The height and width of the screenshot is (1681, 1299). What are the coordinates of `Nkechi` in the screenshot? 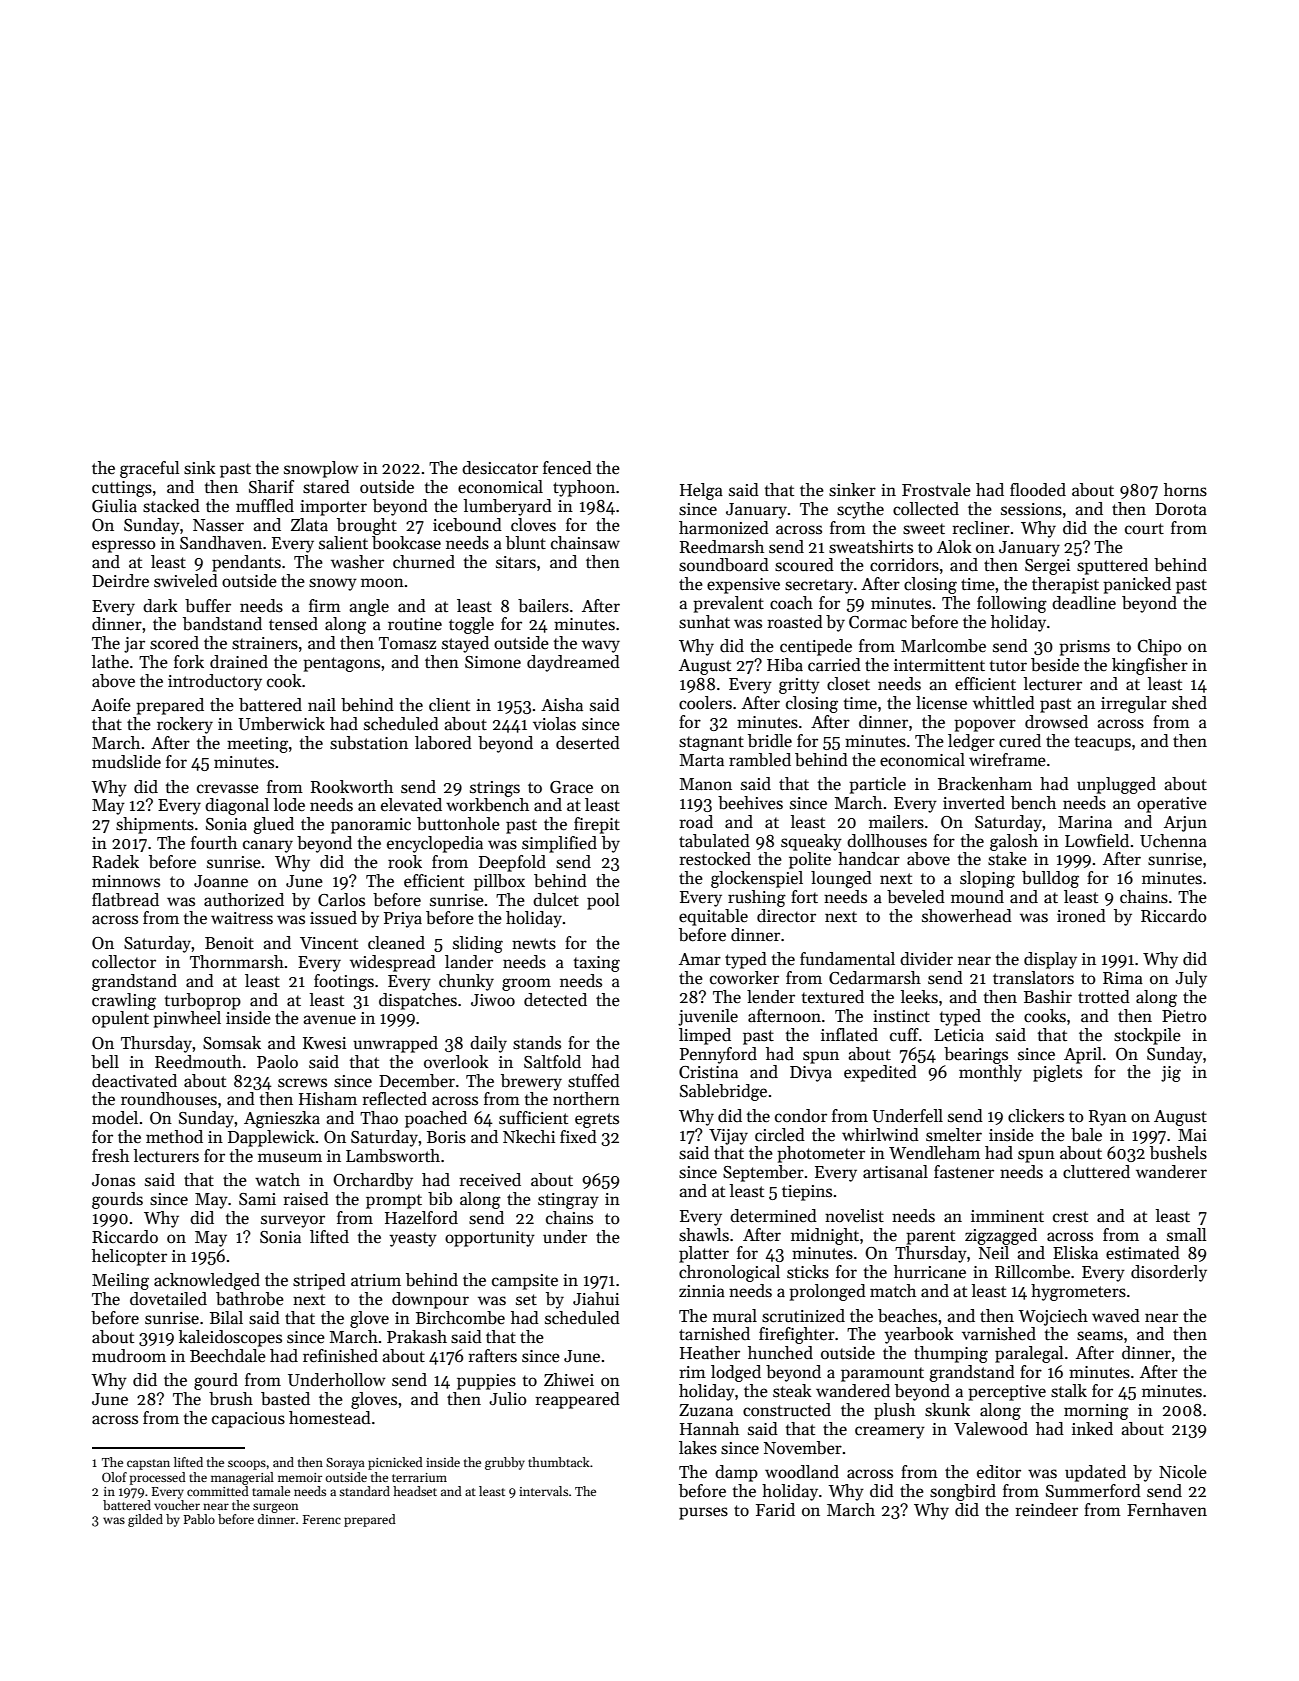 It's located at (529, 1137).
